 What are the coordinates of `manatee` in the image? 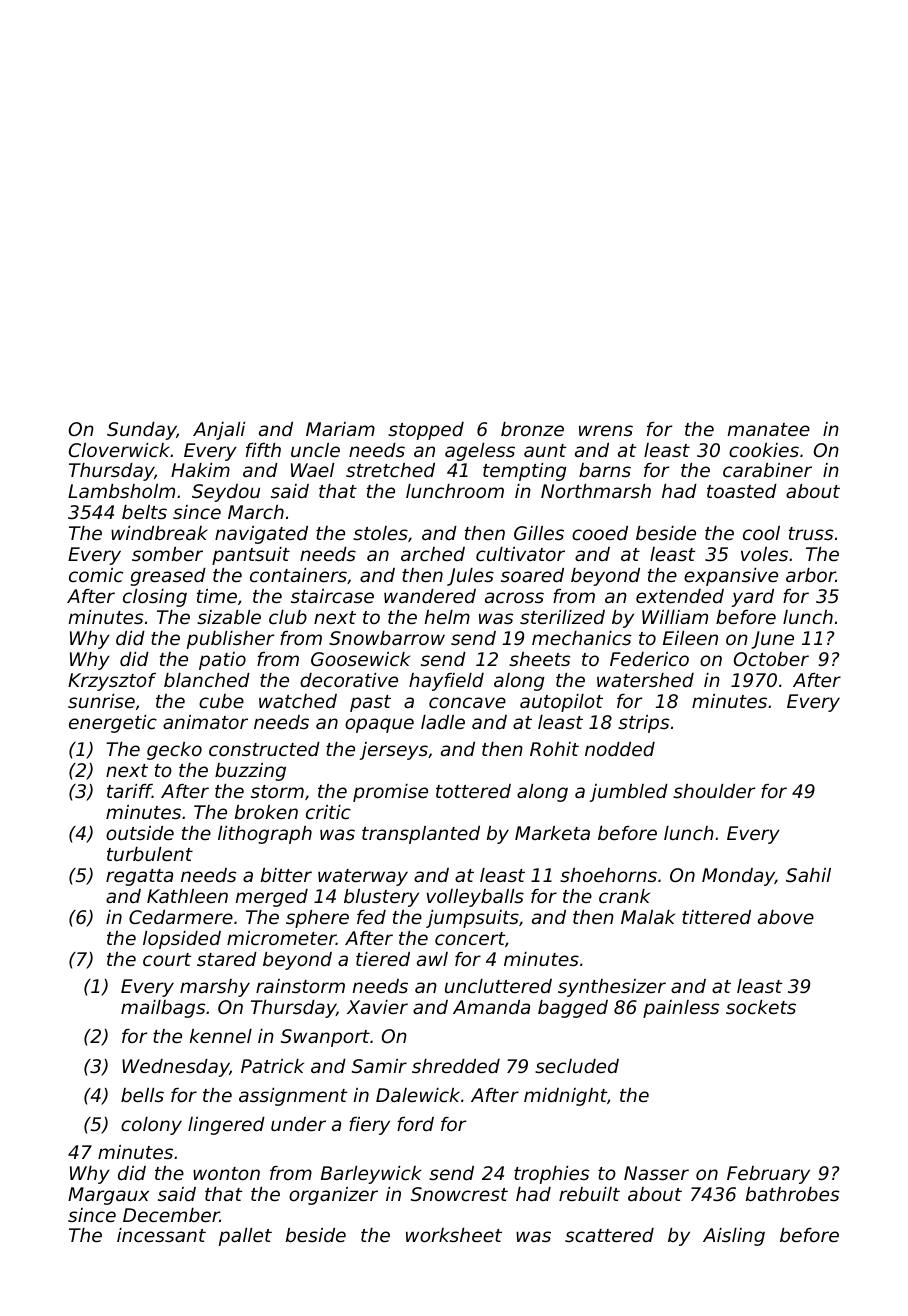 It's located at (769, 429).
